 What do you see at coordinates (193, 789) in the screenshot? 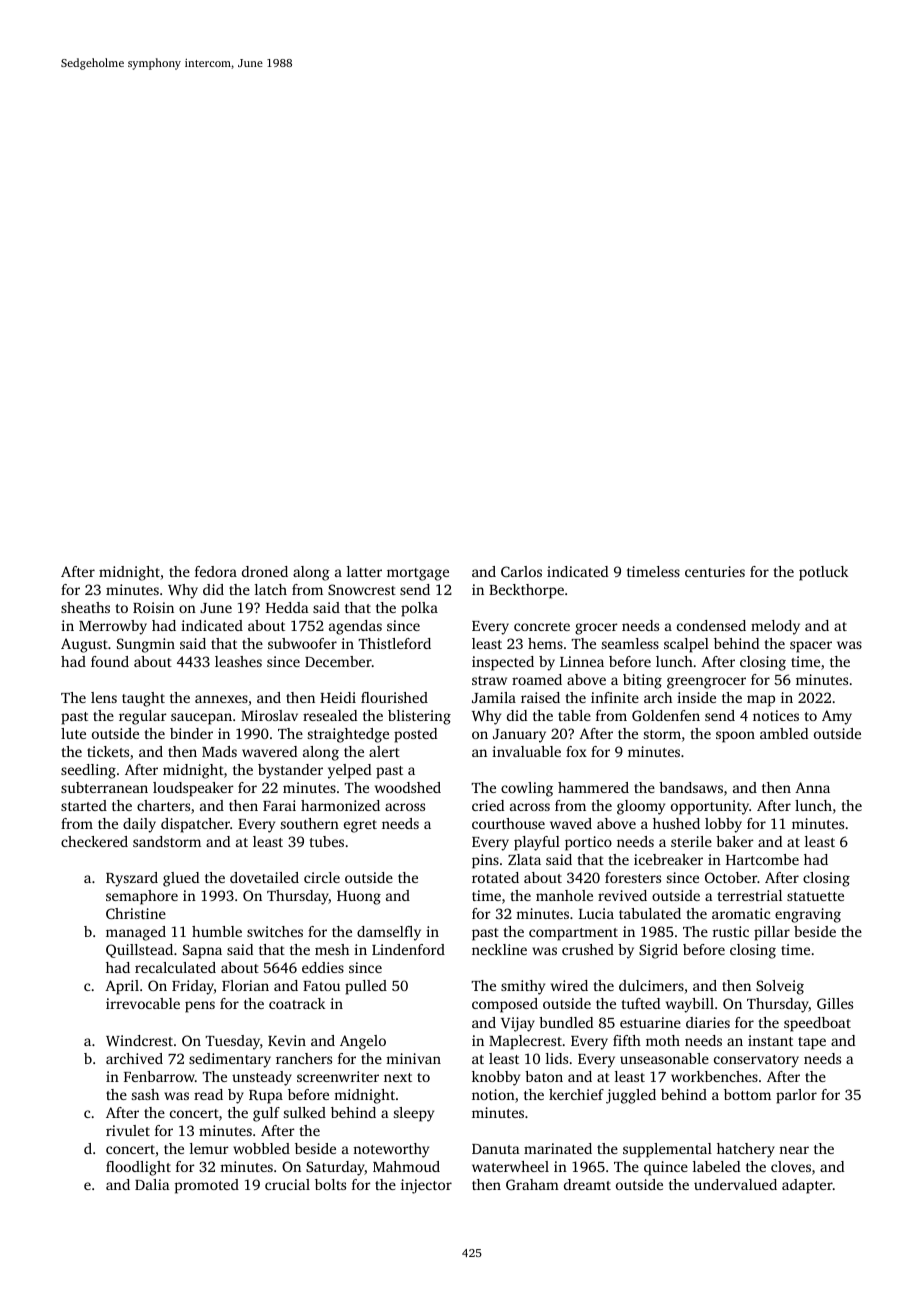
I see `loudspeaker` at bounding box center [193, 789].
